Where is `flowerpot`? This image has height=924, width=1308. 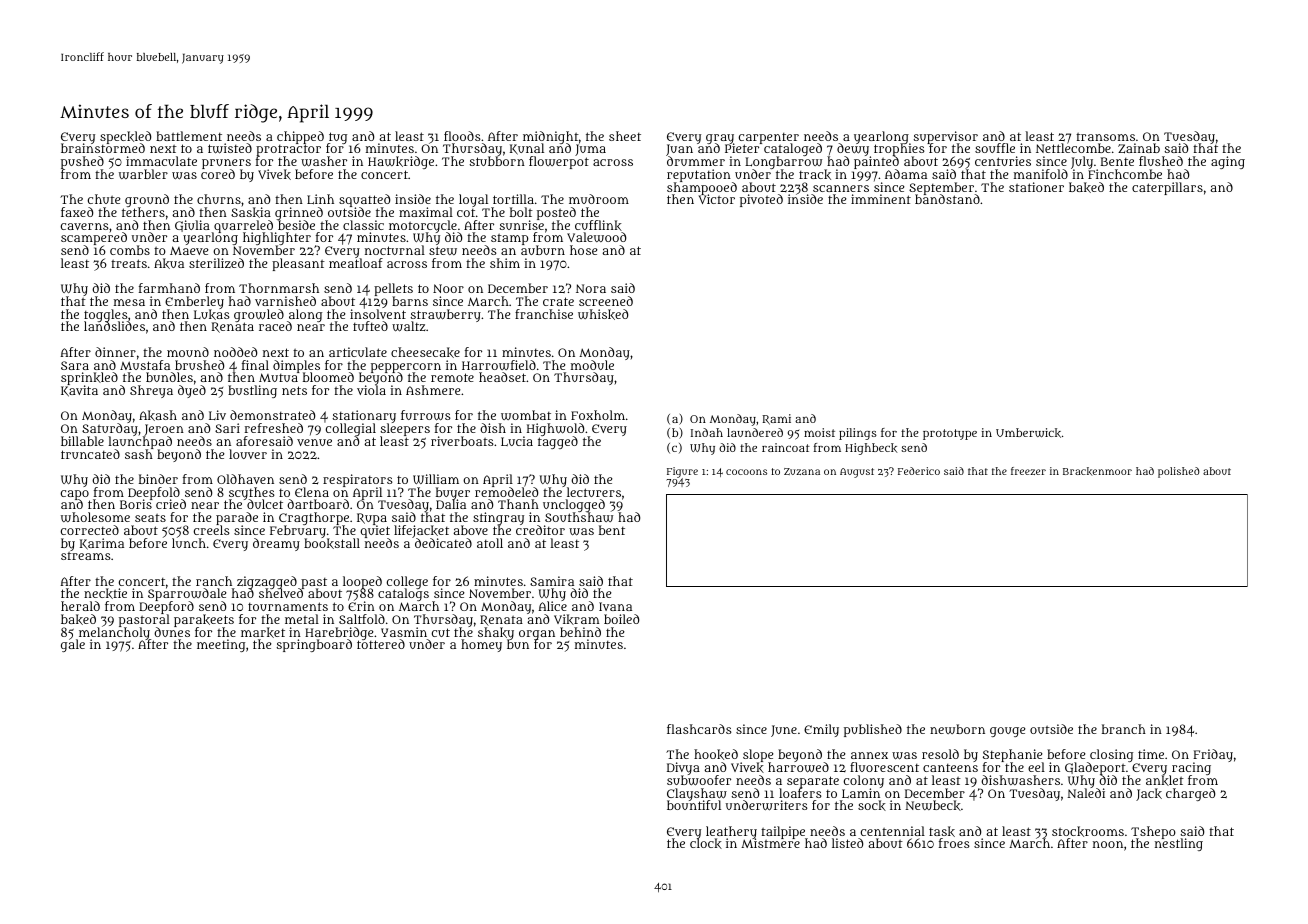
flowerpot is located at coordinates (559, 163).
